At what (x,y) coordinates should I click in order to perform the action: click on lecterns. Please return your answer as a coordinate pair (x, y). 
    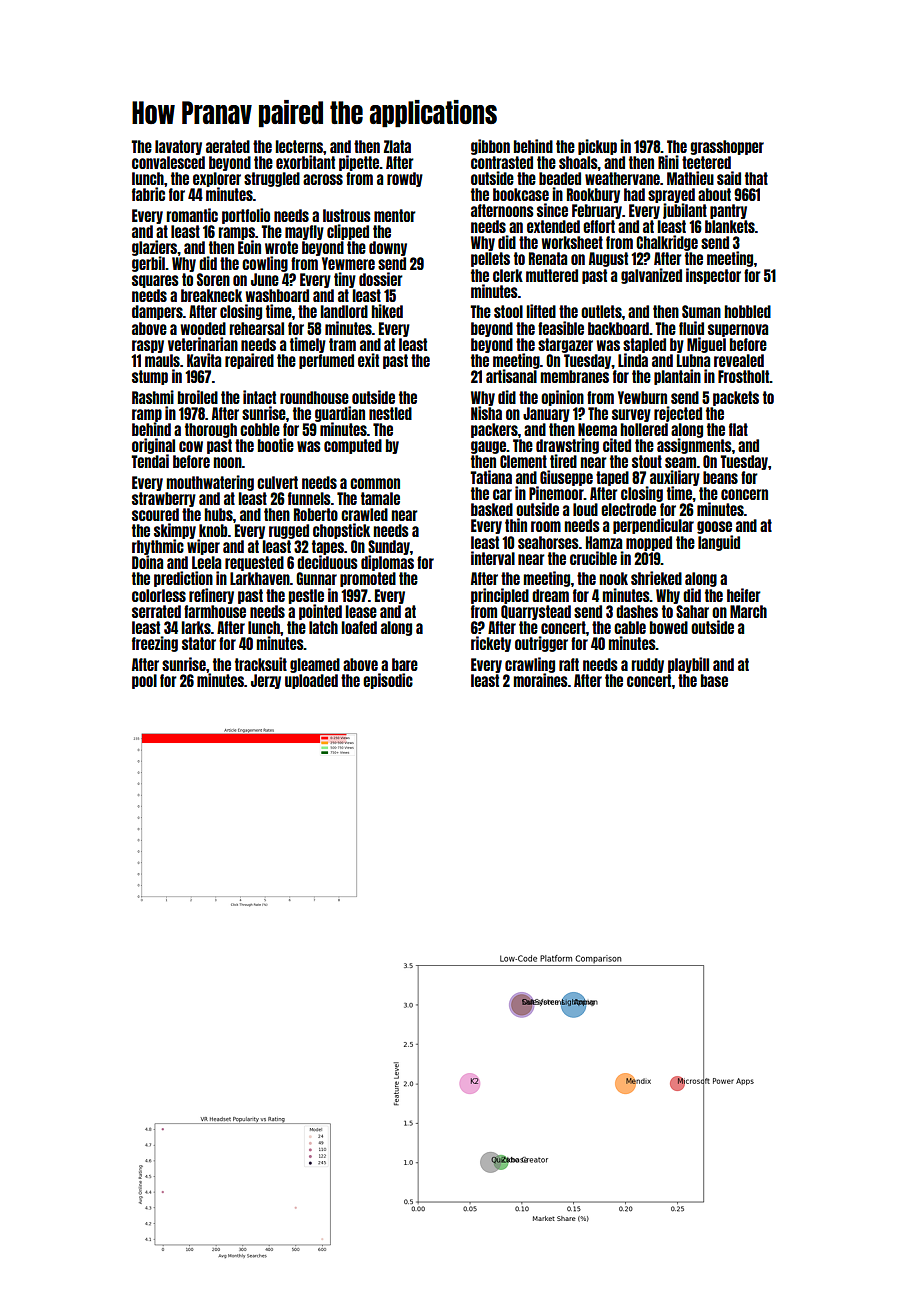
    Looking at the image, I should click on (299, 146).
